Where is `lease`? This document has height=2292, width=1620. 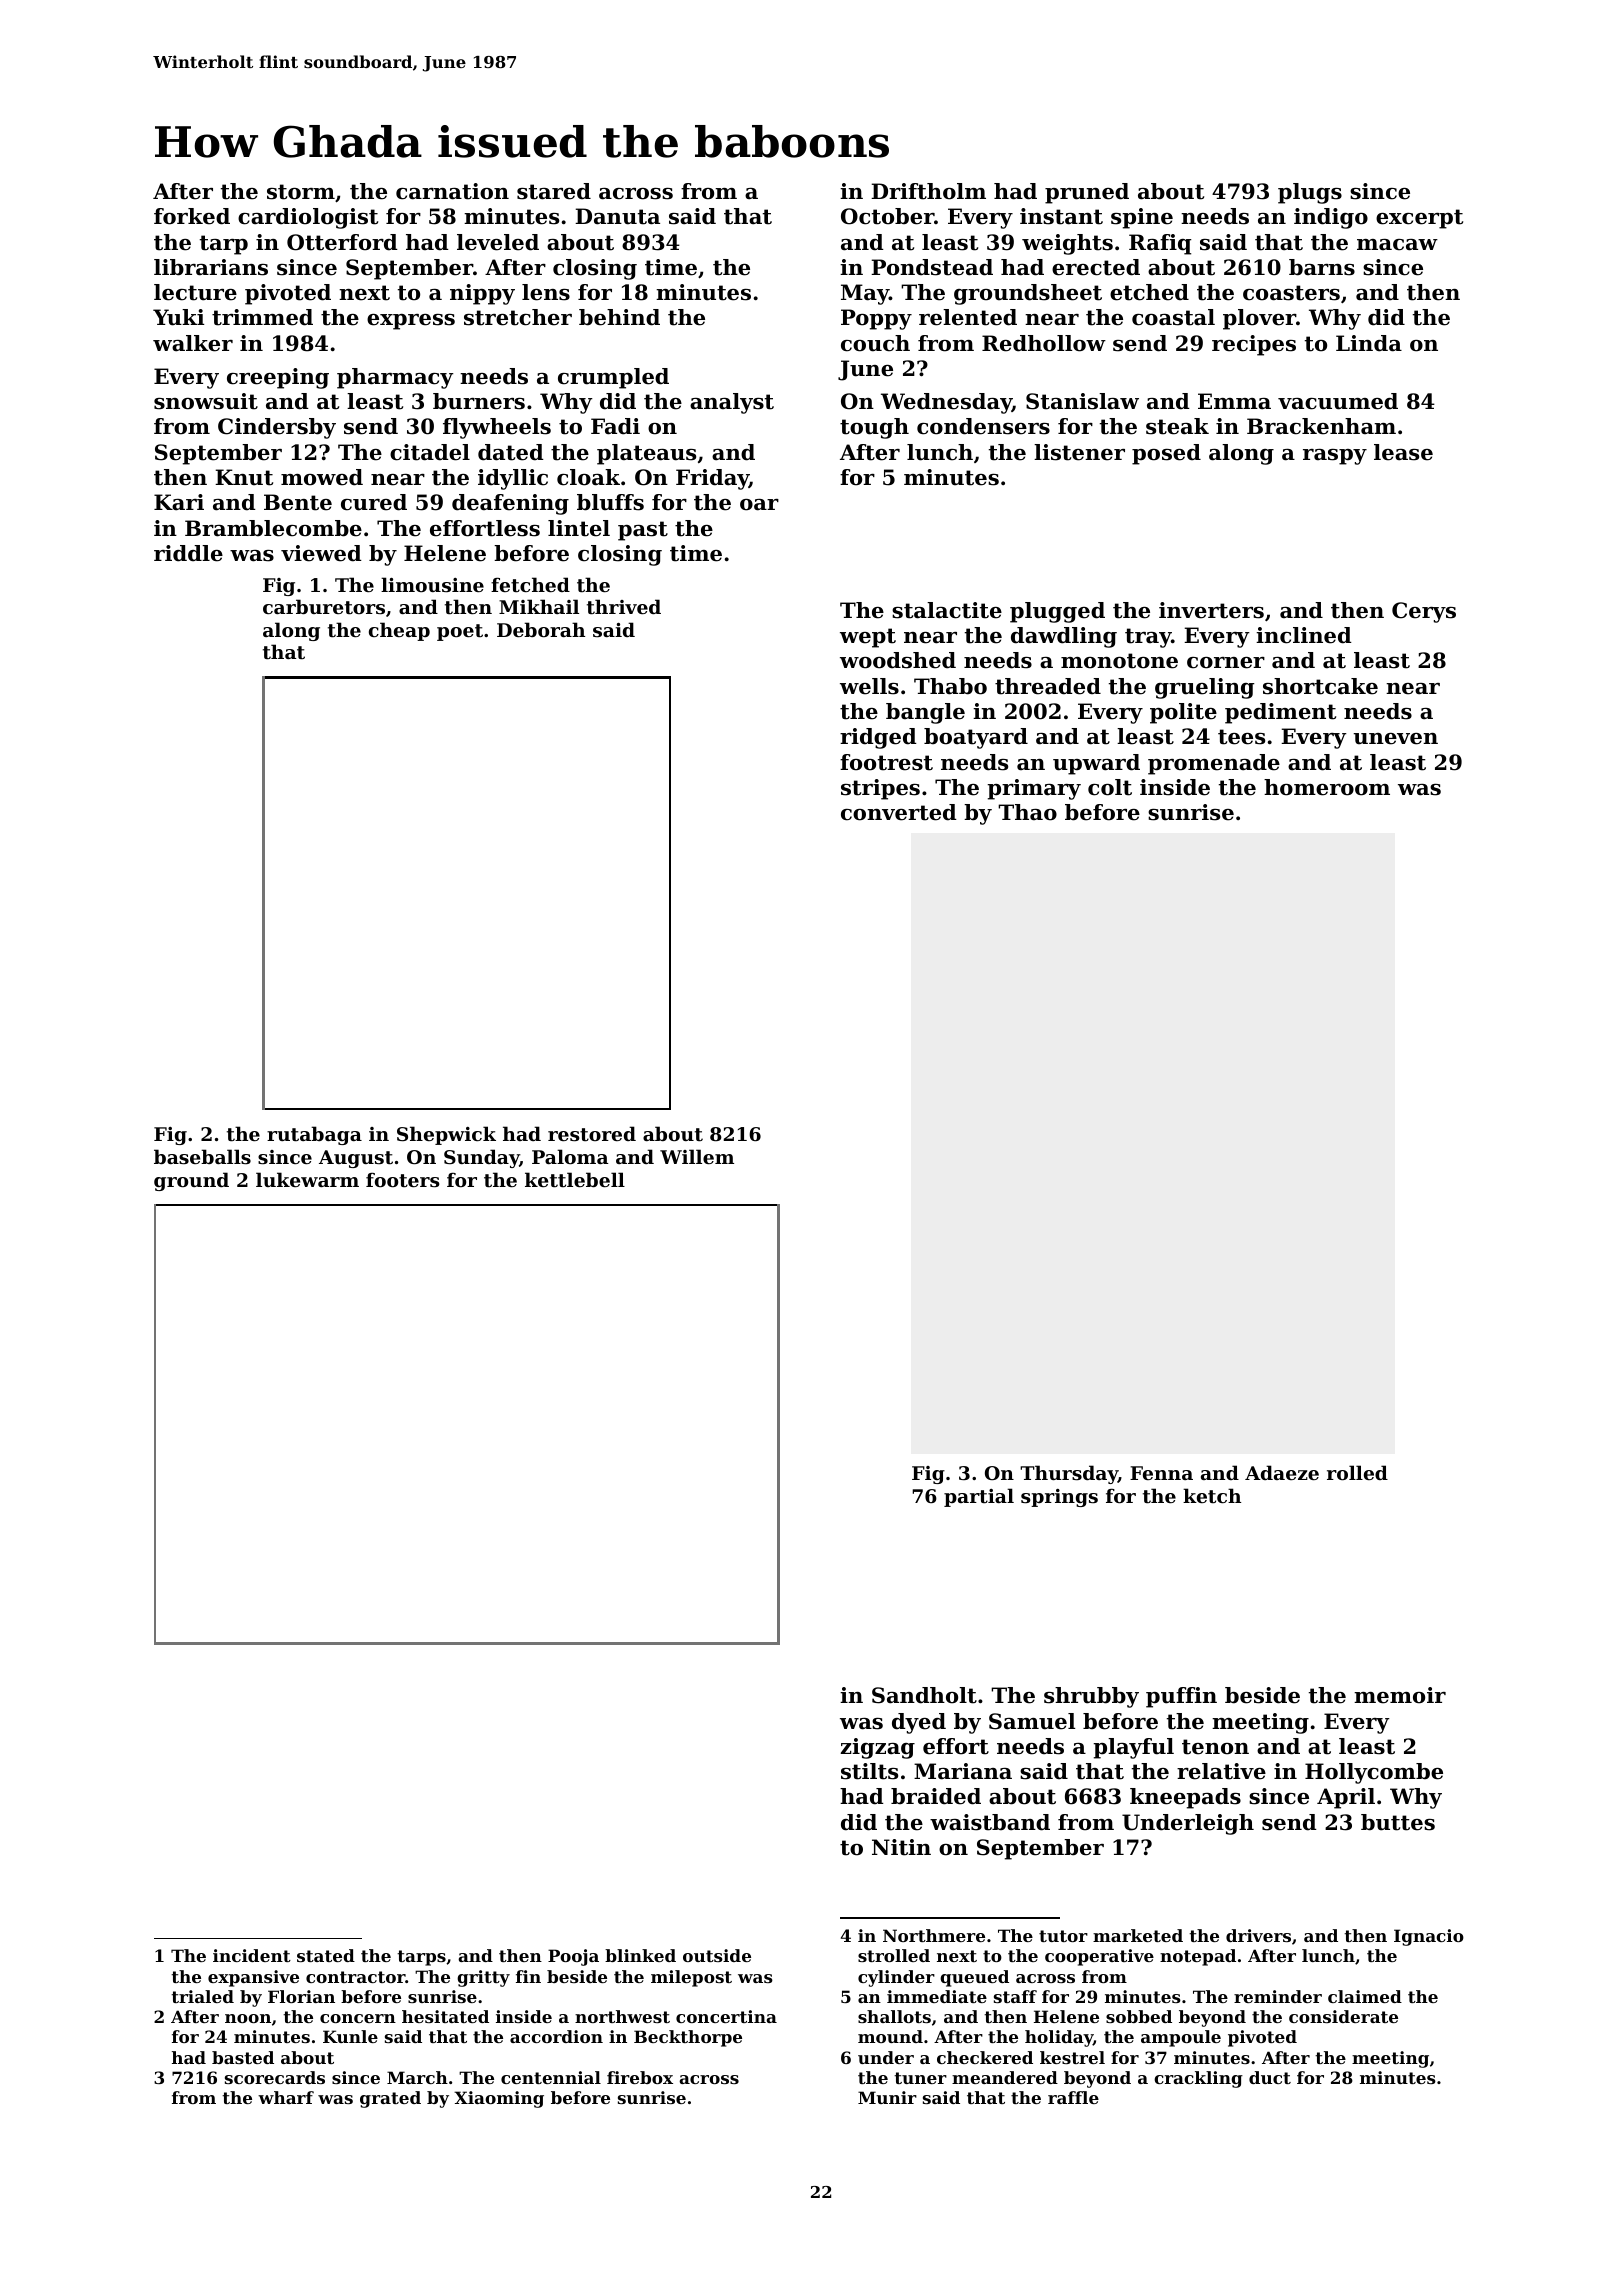 lease is located at coordinates (1403, 452).
